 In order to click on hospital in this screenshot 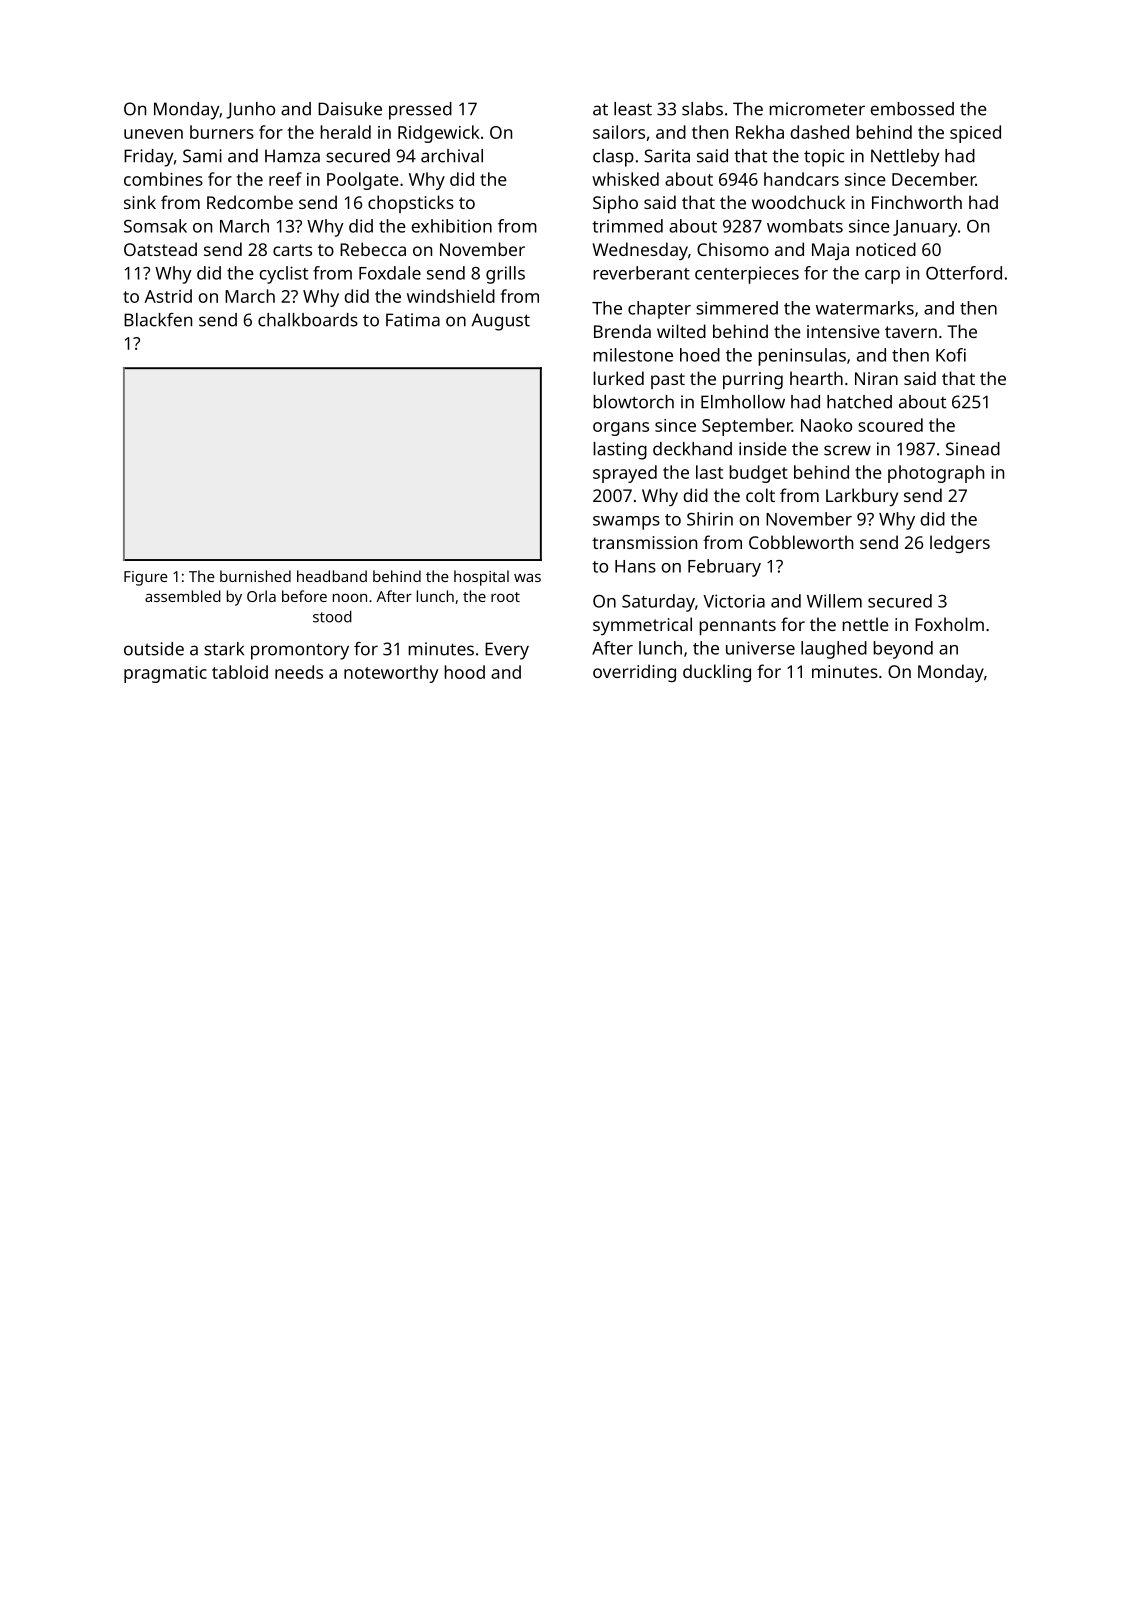, I will do `click(481, 578)`.
